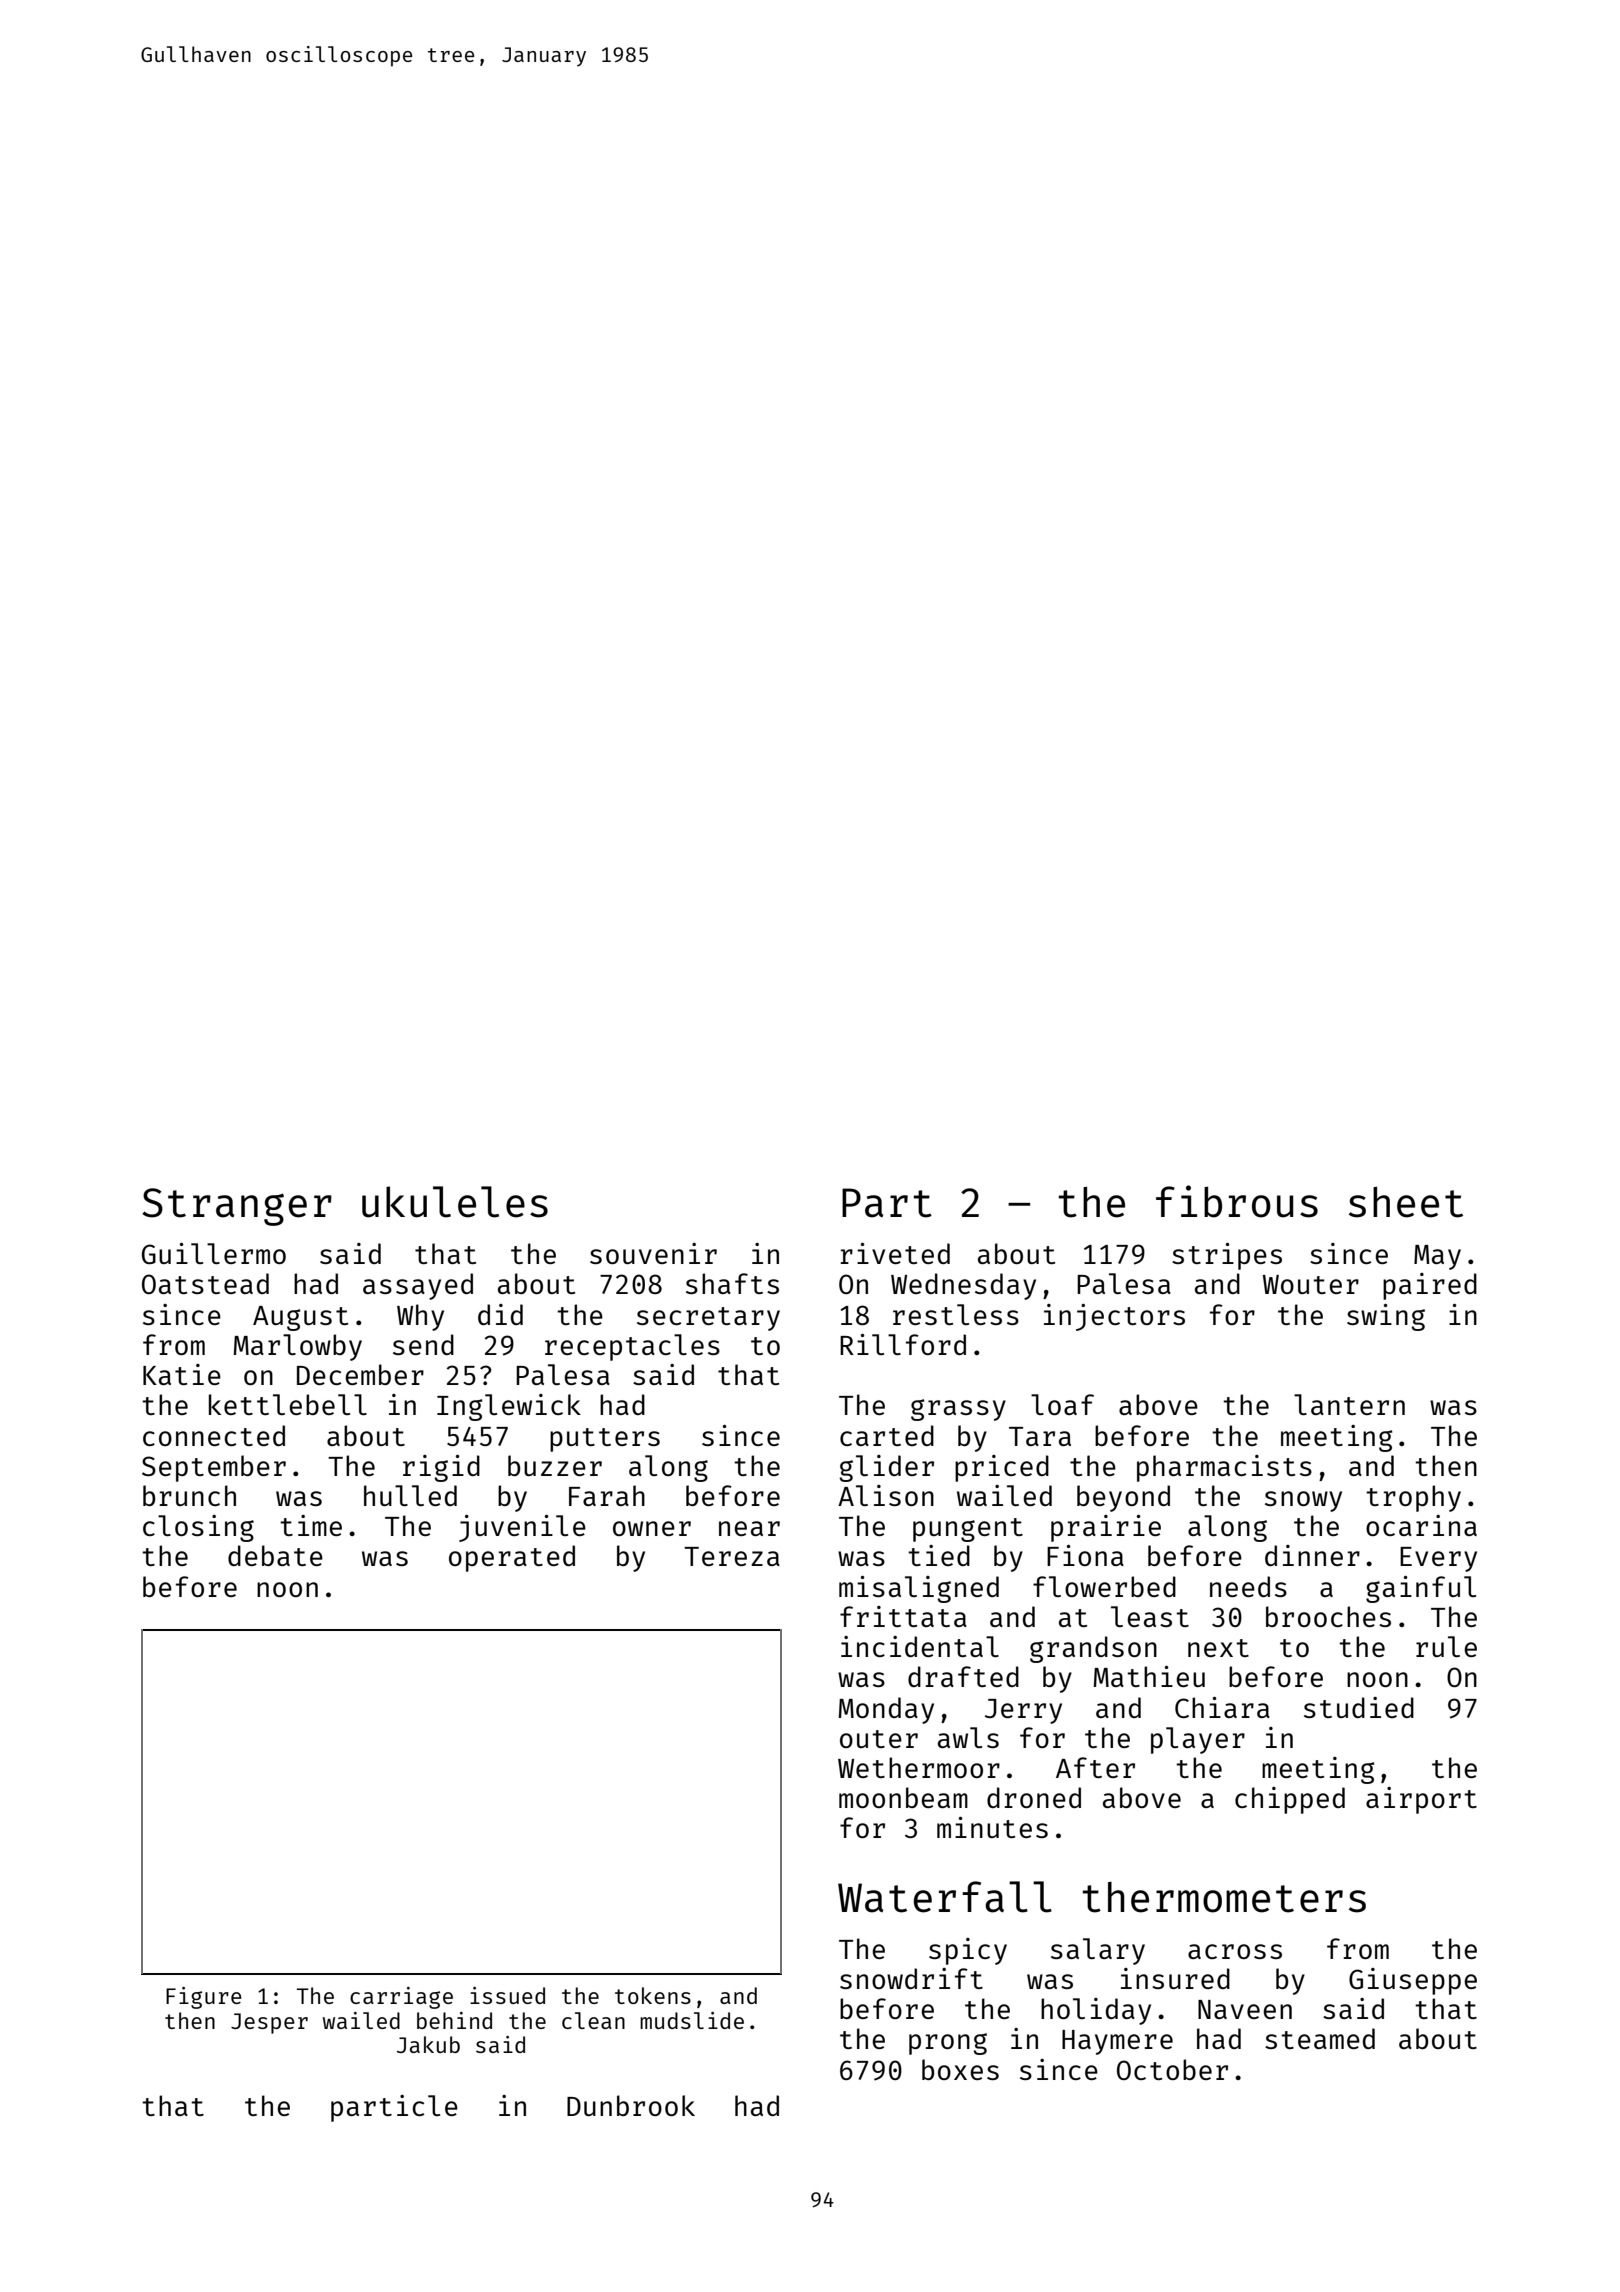 This document has height=2292, width=1620. I want to click on thermometers, so click(1224, 1897).
